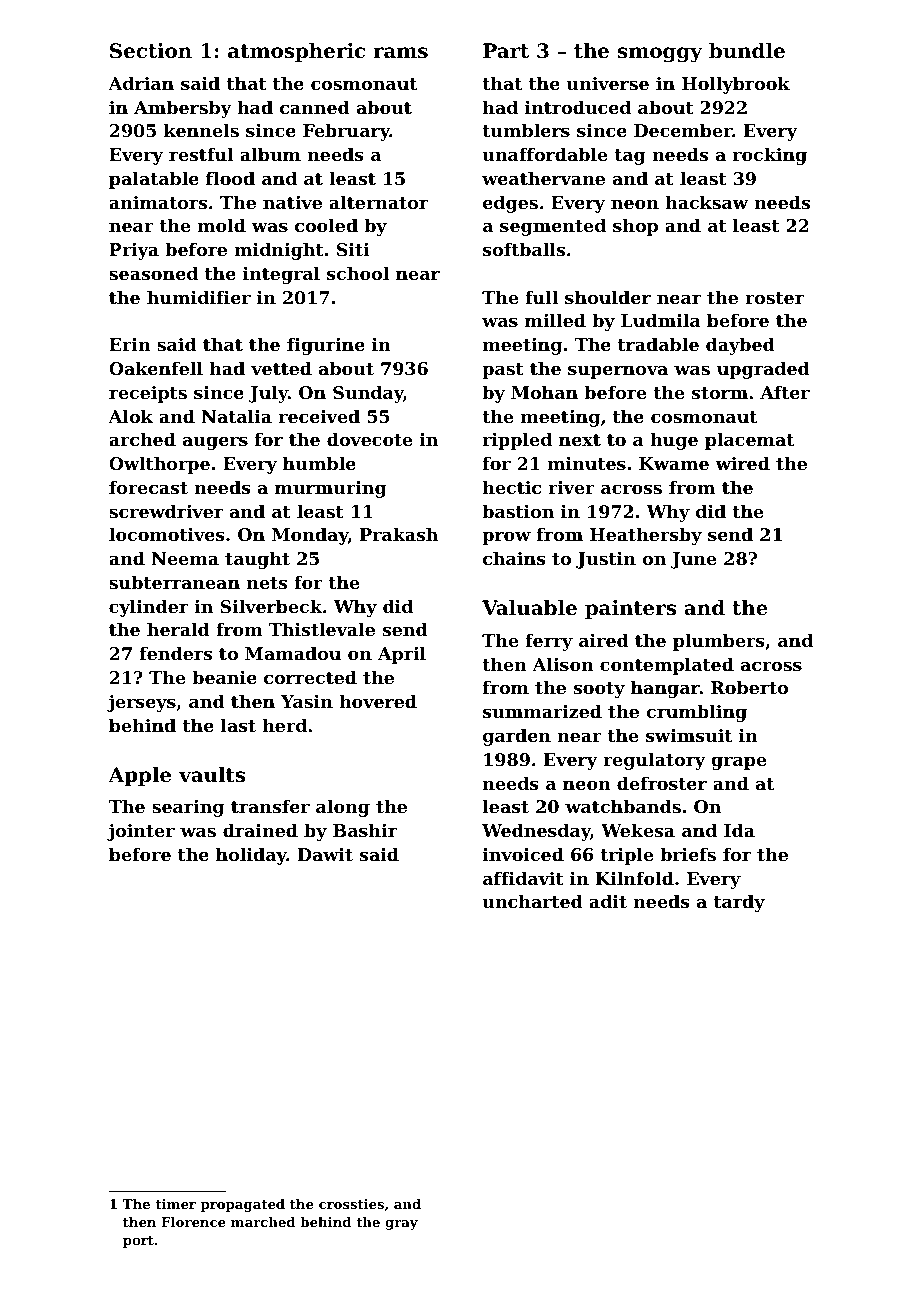 This screenshot has height=1308, width=924. Describe the element at coordinates (175, 1204) in the screenshot. I see `timer` at that location.
